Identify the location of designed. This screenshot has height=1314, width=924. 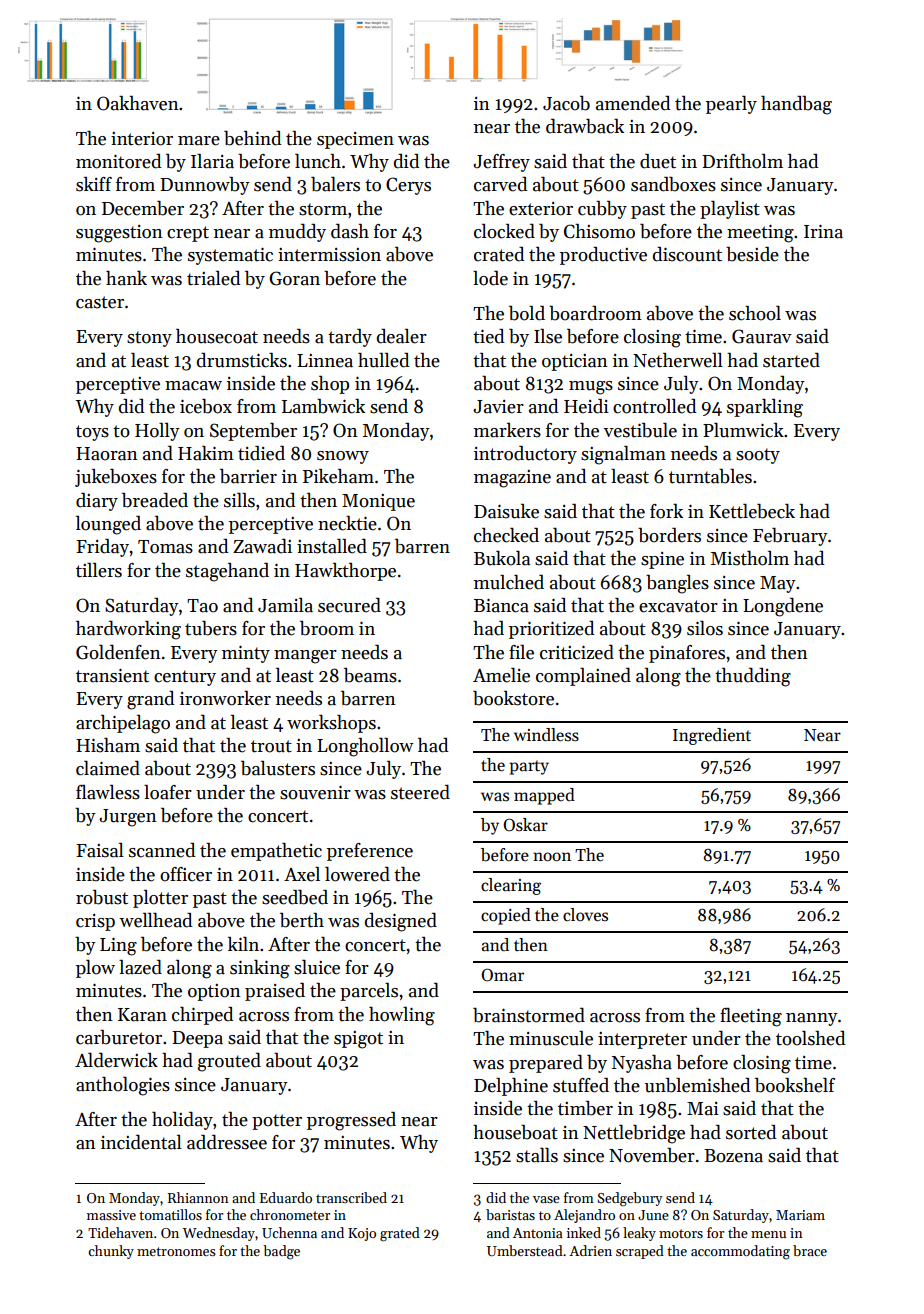
(401, 922).
